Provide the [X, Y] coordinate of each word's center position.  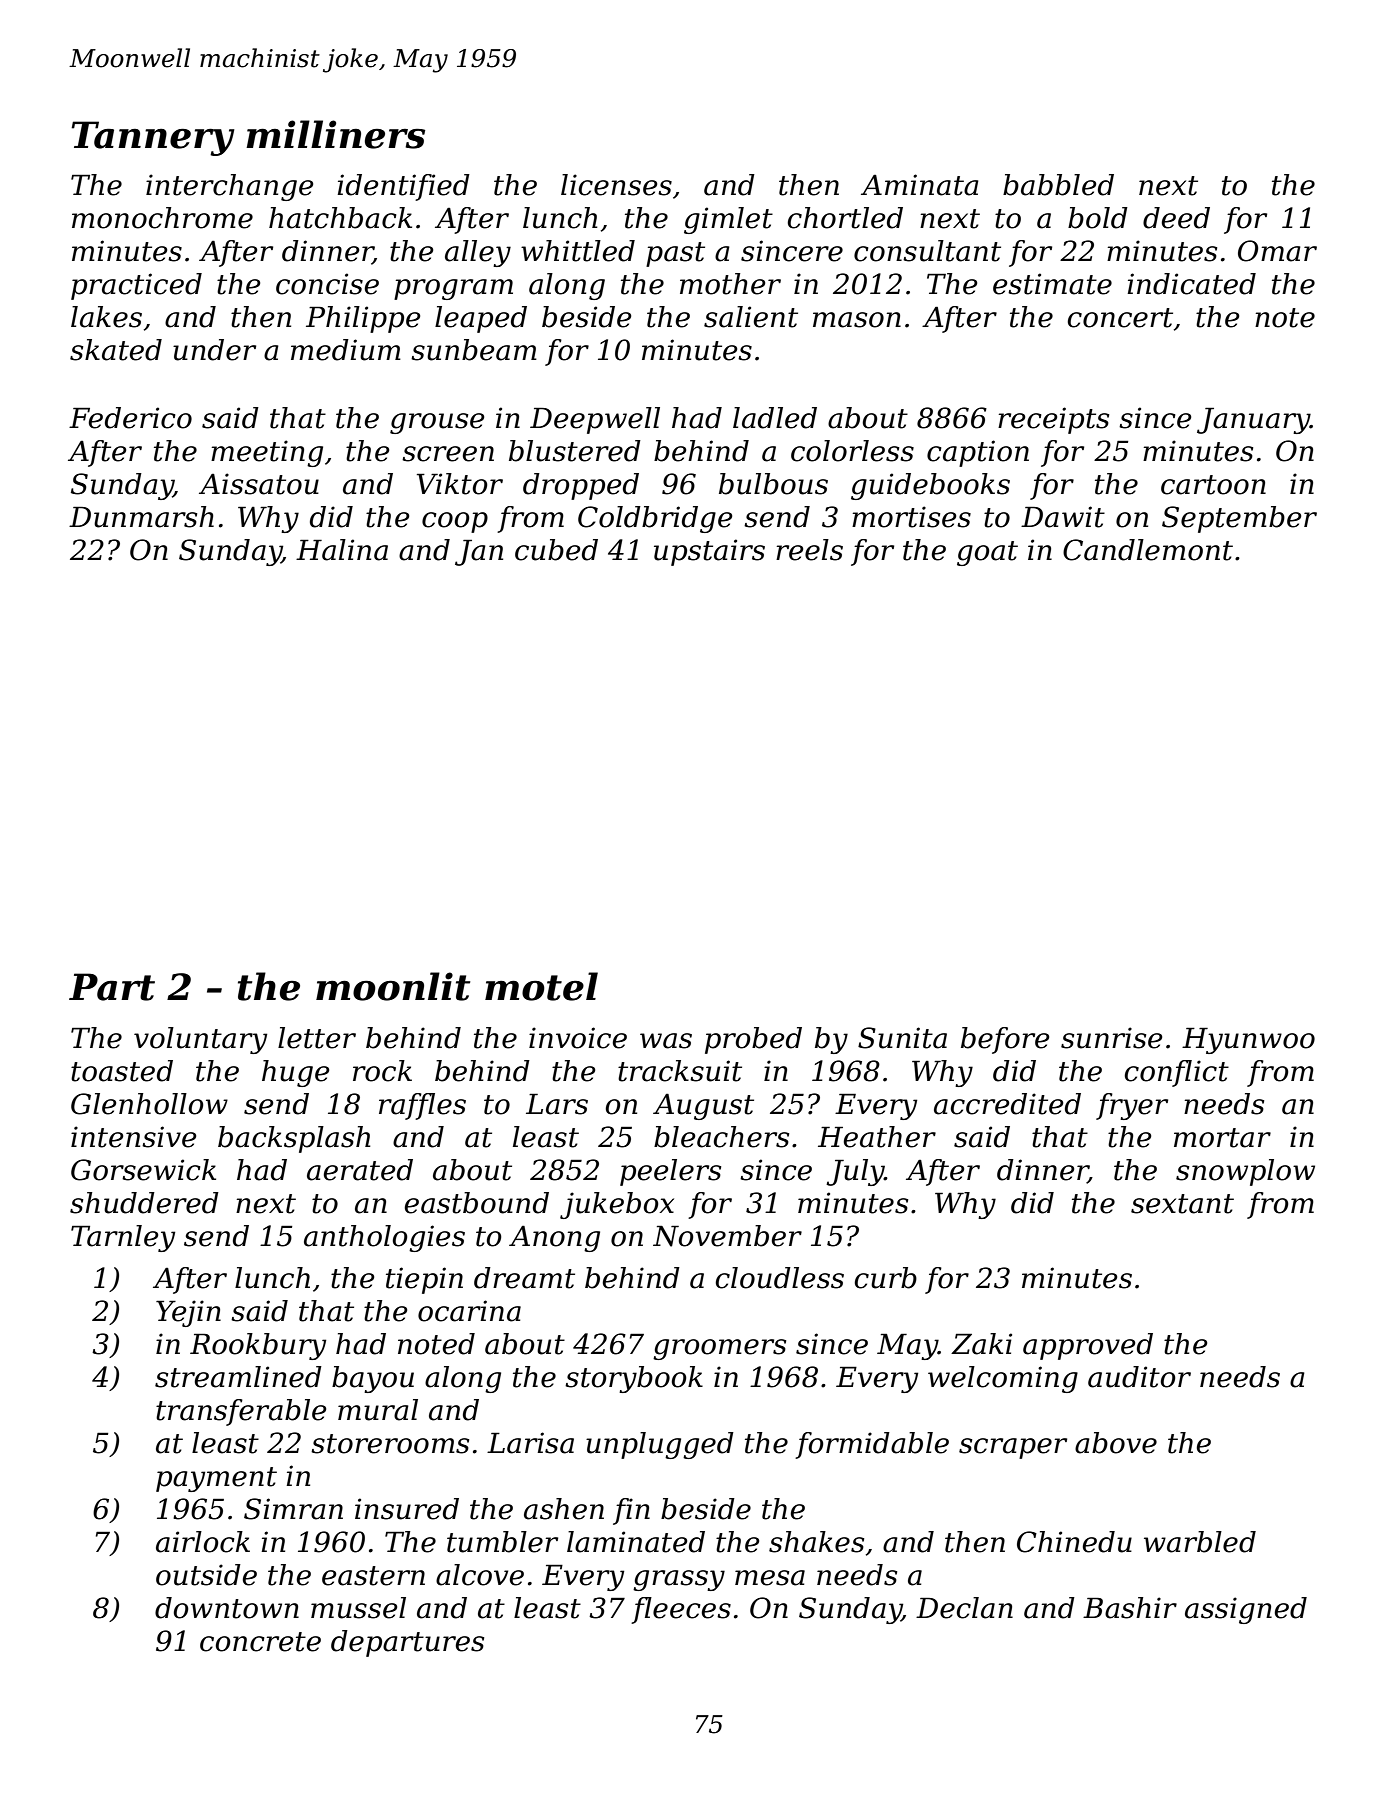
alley [478, 253]
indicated [1191, 284]
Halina [342, 550]
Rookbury [258, 1346]
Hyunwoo [1248, 1040]
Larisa [530, 1443]
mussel [358, 1608]
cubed [556, 550]
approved [1088, 1346]
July [855, 1172]
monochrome [162, 218]
